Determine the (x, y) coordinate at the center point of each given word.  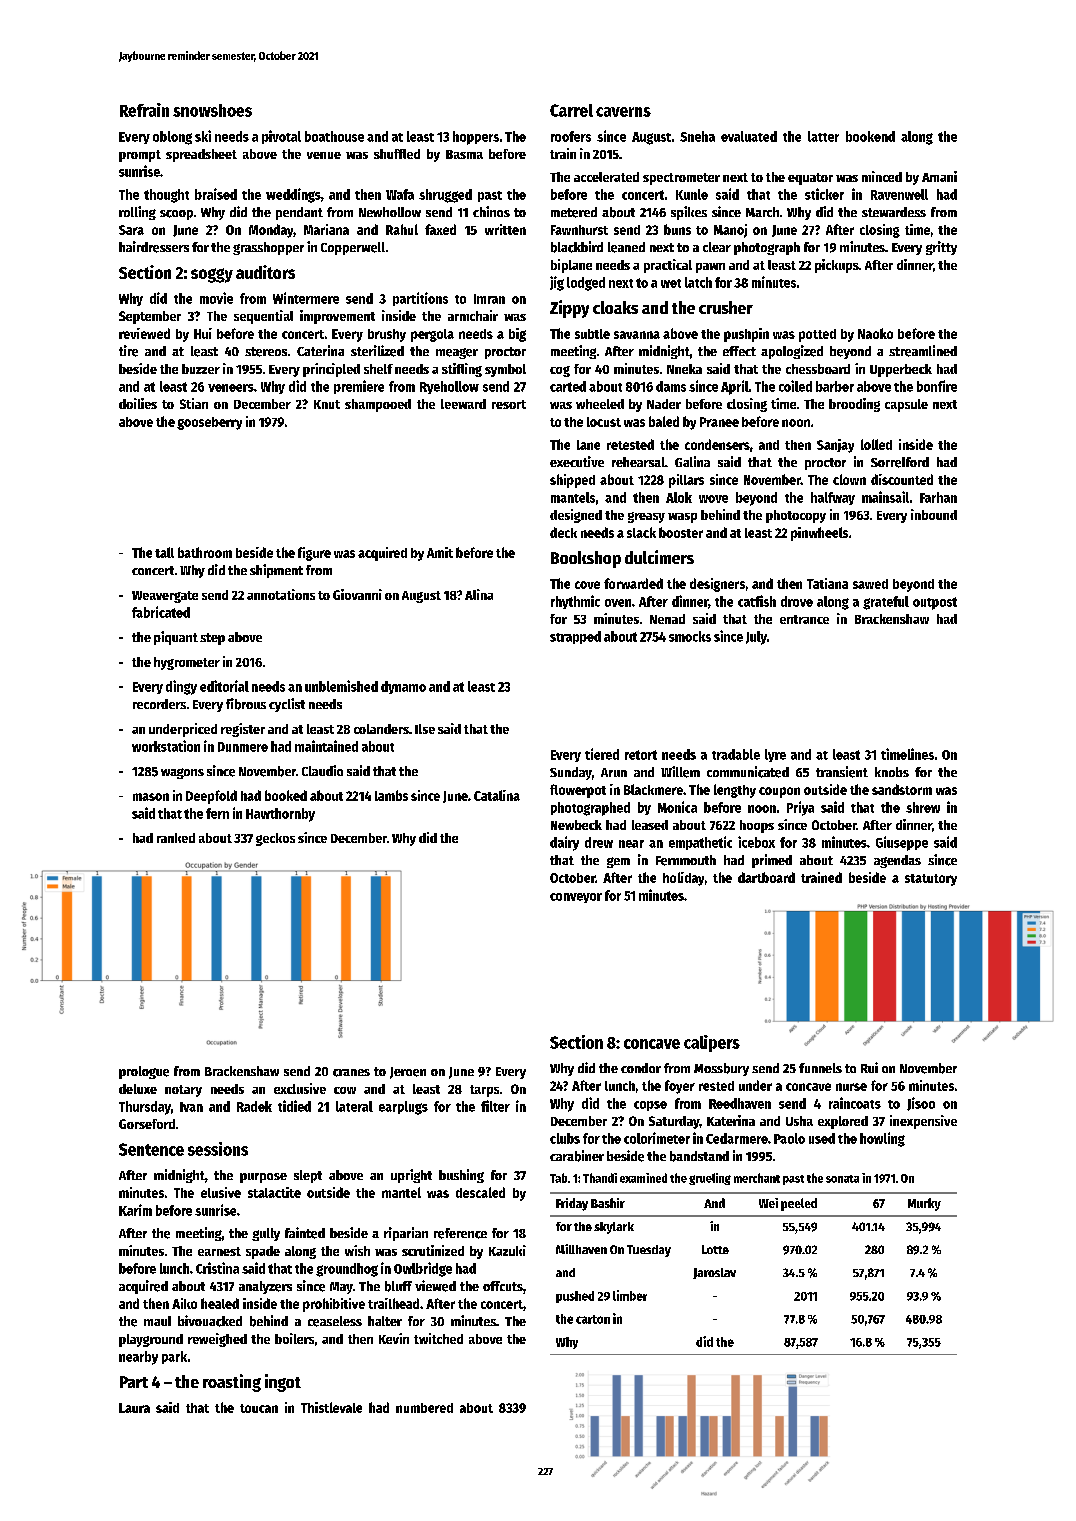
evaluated (749, 136)
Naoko (875, 333)
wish (357, 1250)
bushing (461, 1176)
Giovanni (357, 594)
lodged (586, 284)
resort (509, 404)
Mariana (326, 229)
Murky (924, 1204)
